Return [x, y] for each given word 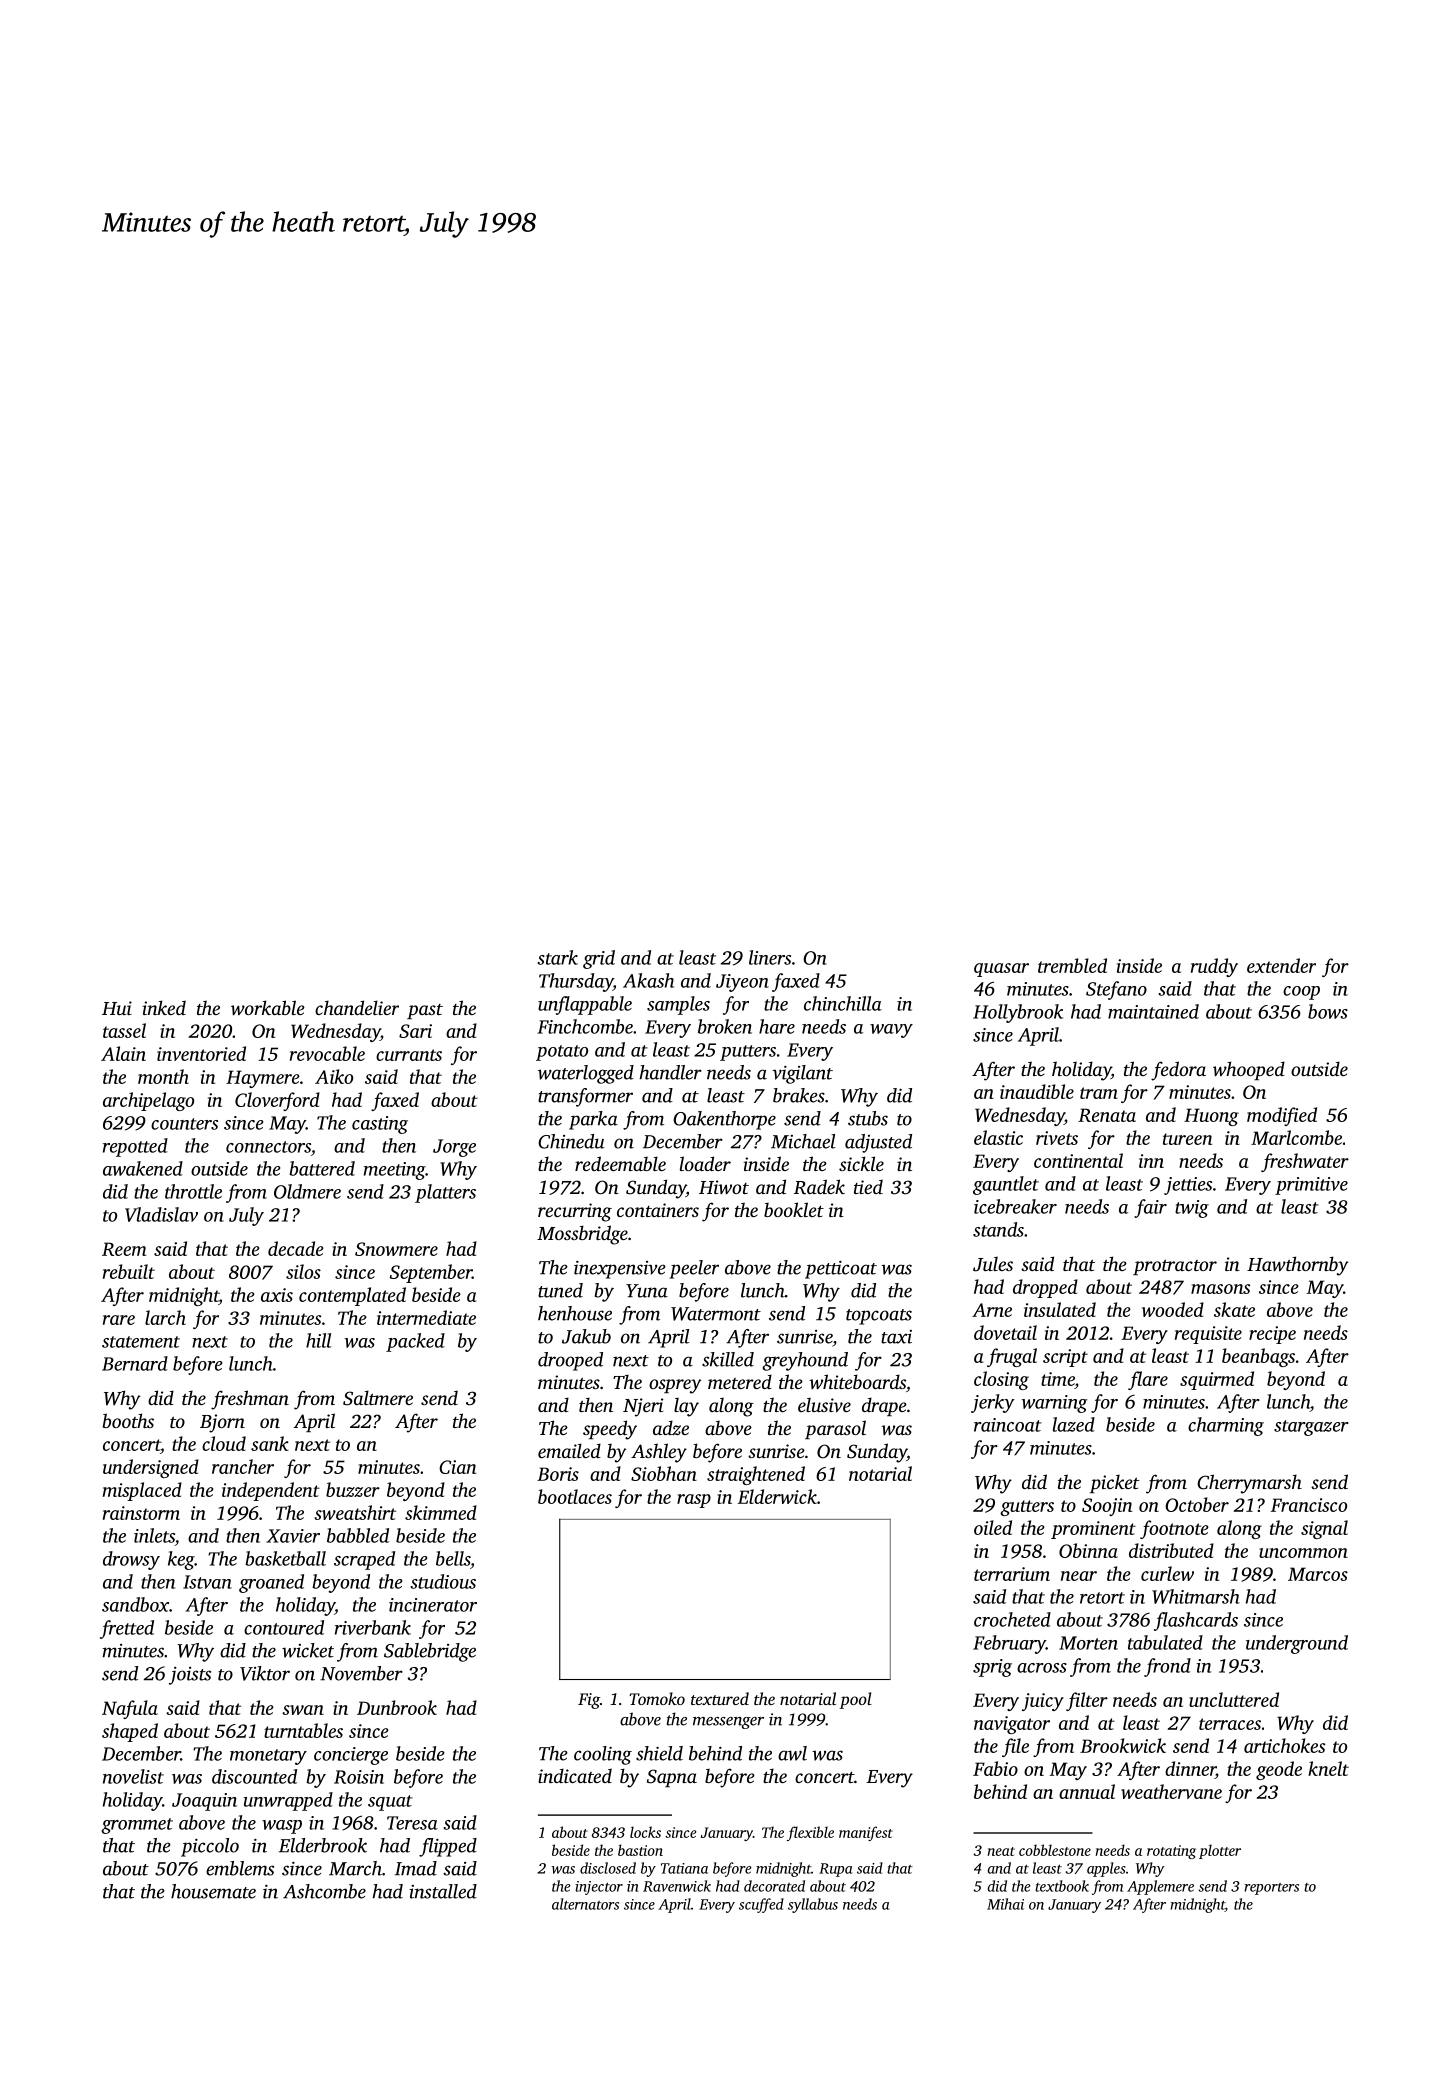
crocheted [1012, 1619]
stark [557, 957]
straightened [756, 1475]
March [355, 1868]
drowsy [131, 1560]
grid [599, 959]
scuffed [761, 1905]
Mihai [1005, 1904]
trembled [1072, 965]
